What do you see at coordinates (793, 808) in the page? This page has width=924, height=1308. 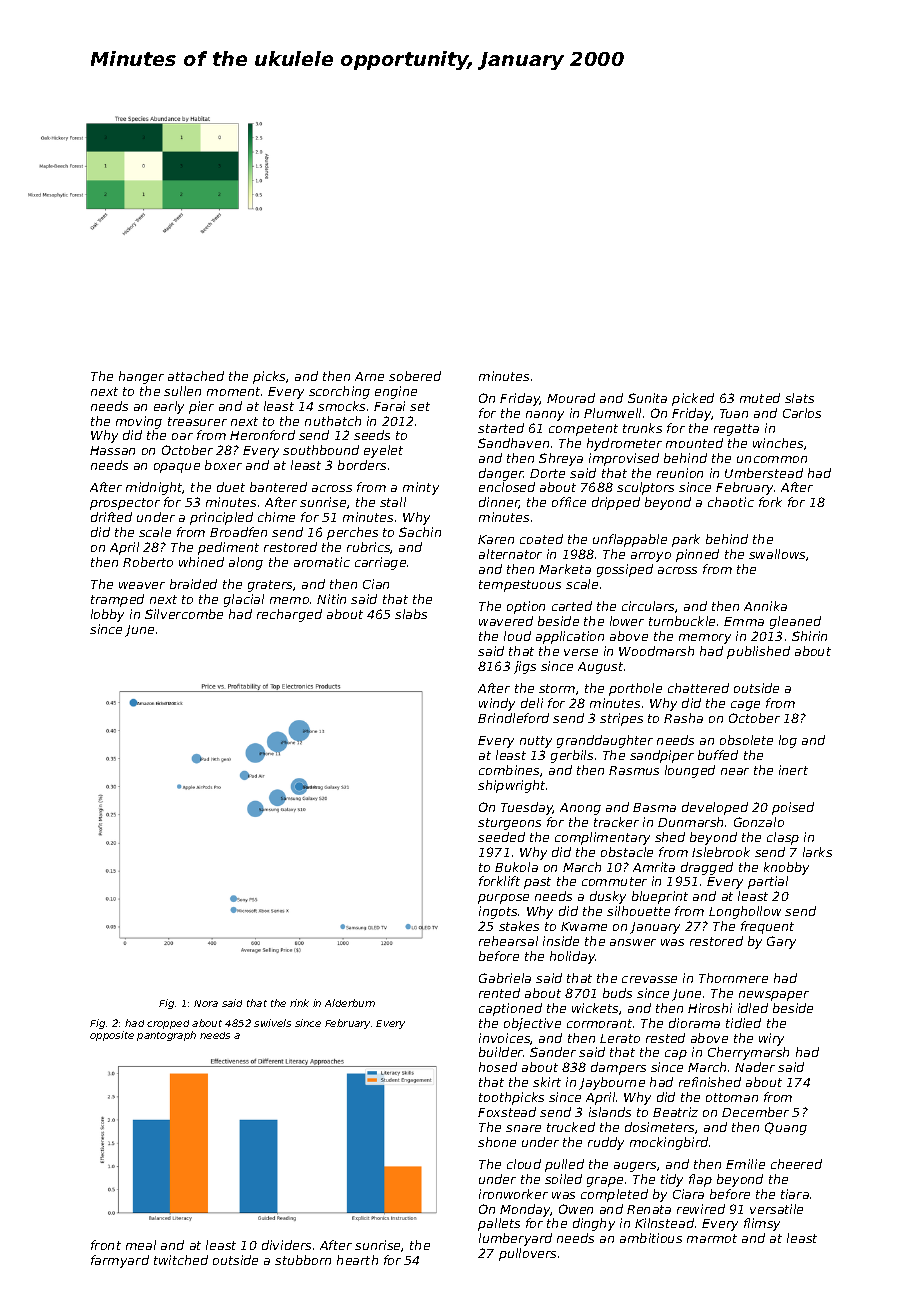 I see `poised` at bounding box center [793, 808].
